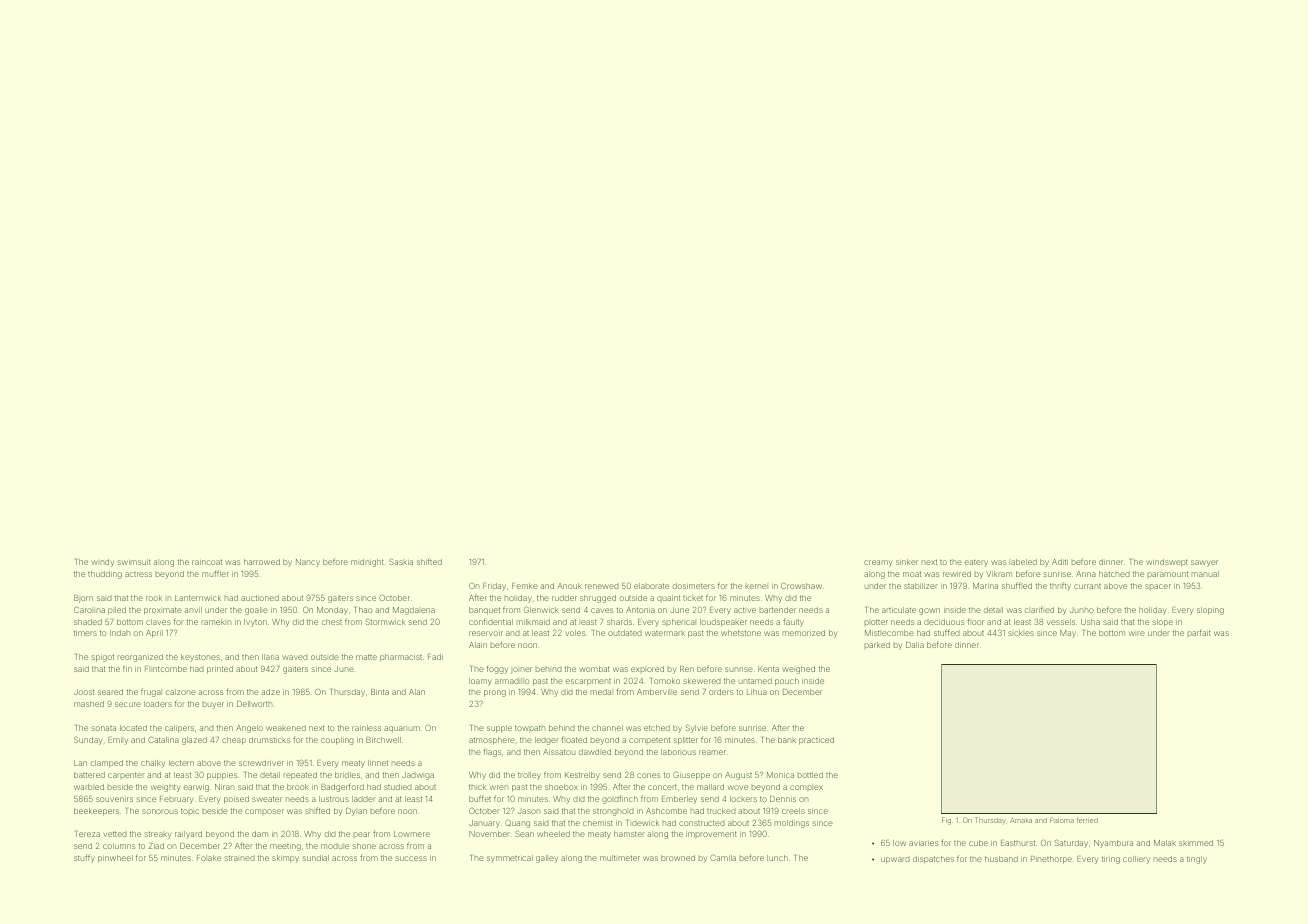 This screenshot has width=1308, height=924. What do you see at coordinates (84, 858) in the screenshot?
I see `stuffy` at bounding box center [84, 858].
